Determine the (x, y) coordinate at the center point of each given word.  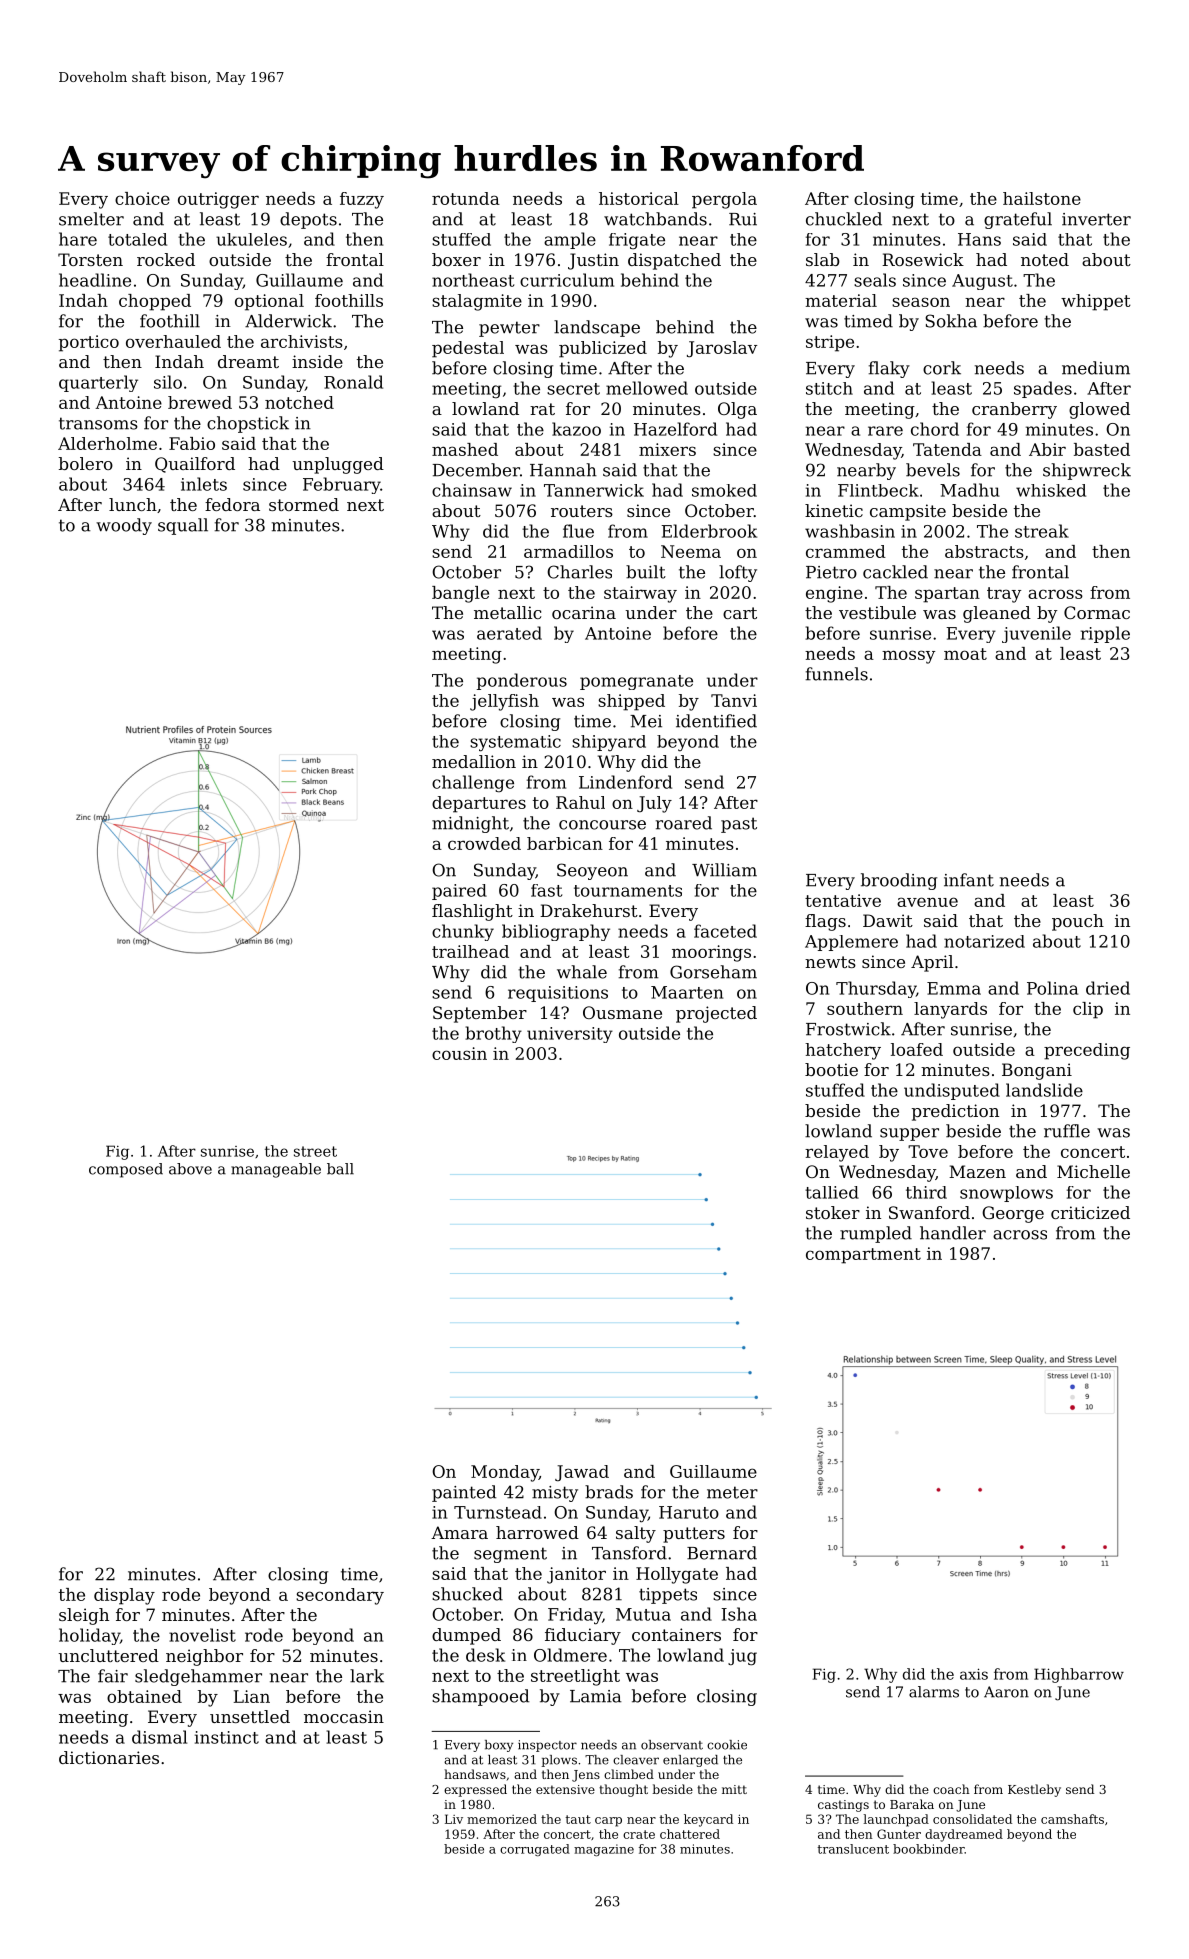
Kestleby (1034, 1790)
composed (126, 1170)
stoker (833, 1212)
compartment (863, 1256)
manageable (276, 1170)
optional (269, 302)
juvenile (1036, 634)
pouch (1078, 922)
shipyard (609, 743)
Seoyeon (592, 871)
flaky (889, 369)
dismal (159, 1737)
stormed (304, 504)
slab (823, 259)
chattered (690, 1834)
